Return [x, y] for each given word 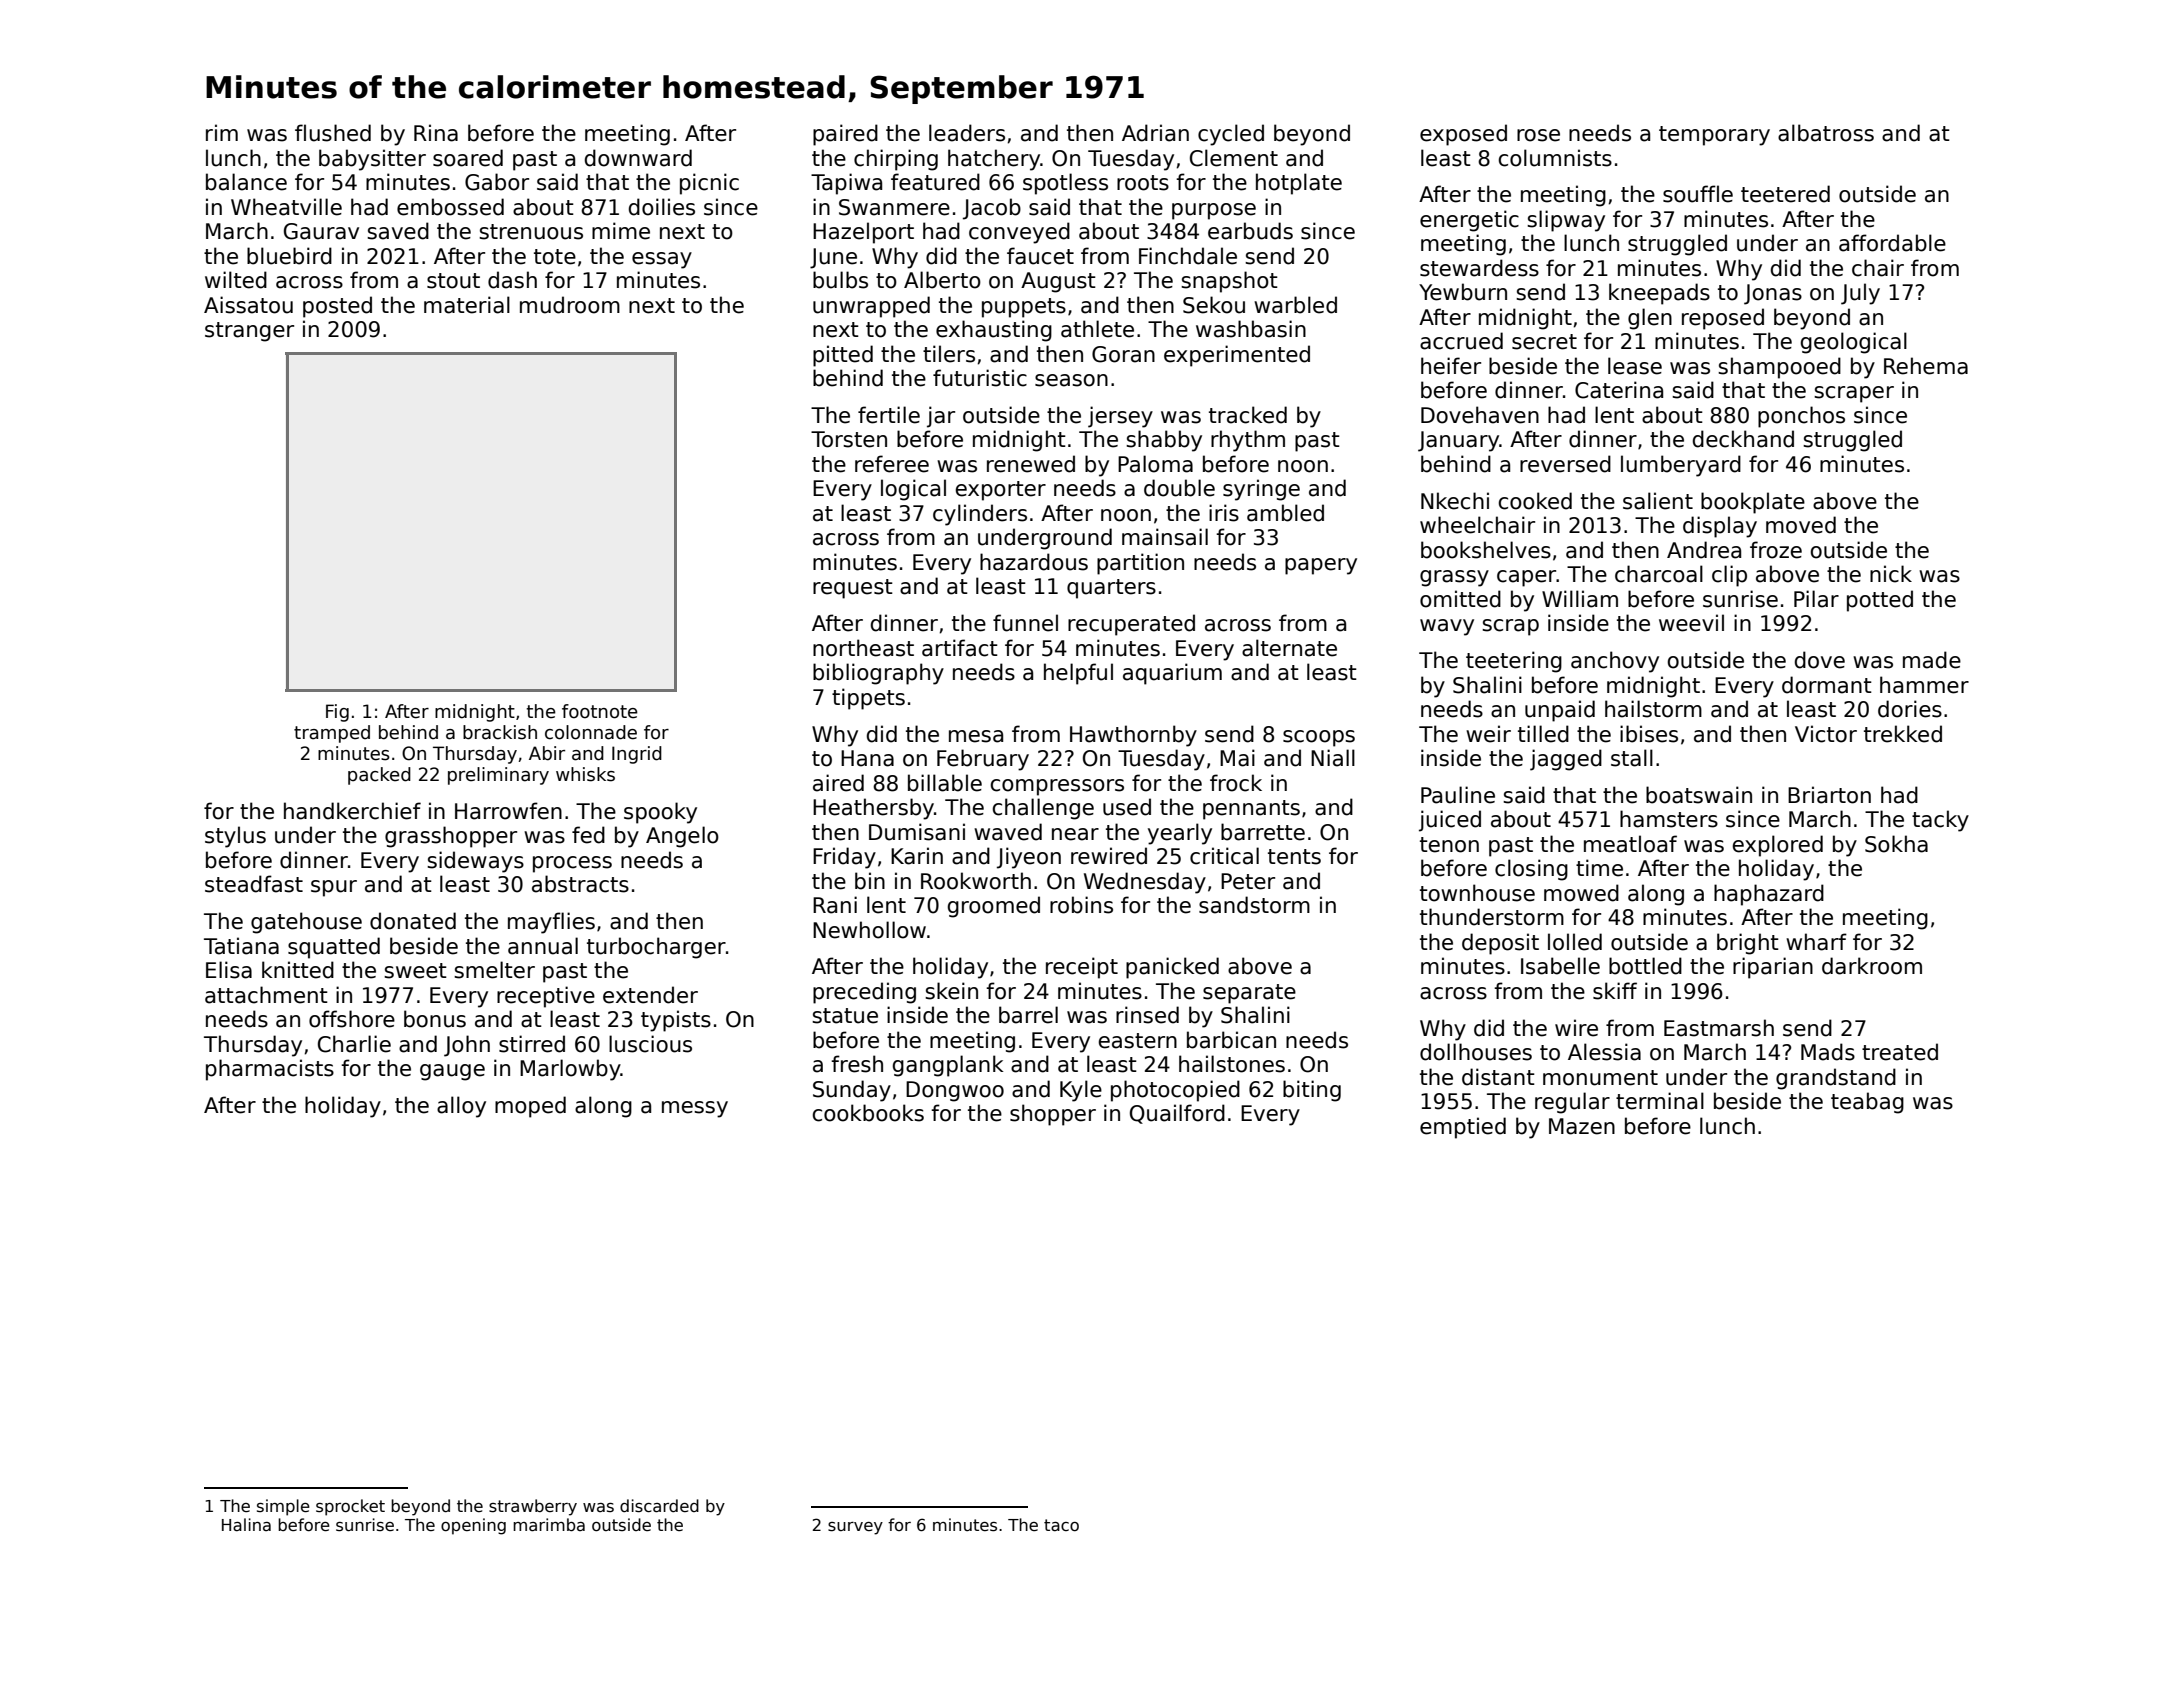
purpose [1214, 211]
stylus [235, 837]
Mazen [1582, 1126]
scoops [1319, 738]
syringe [1261, 490]
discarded [659, 1506]
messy [695, 1109]
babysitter [372, 160]
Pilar [1816, 599]
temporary [1714, 136]
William [1580, 599]
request [853, 589]
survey [855, 1528]
